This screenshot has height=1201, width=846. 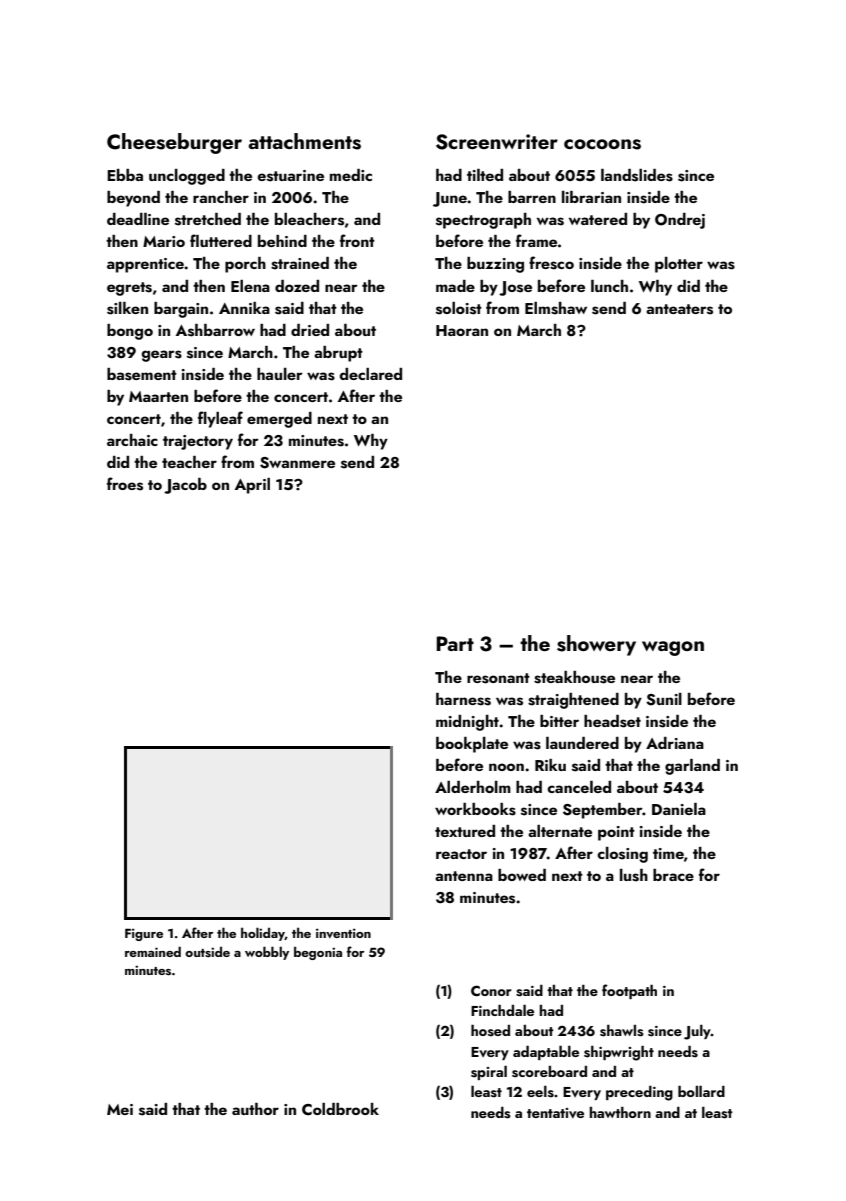 I want to click on steakhouse, so click(x=574, y=677).
